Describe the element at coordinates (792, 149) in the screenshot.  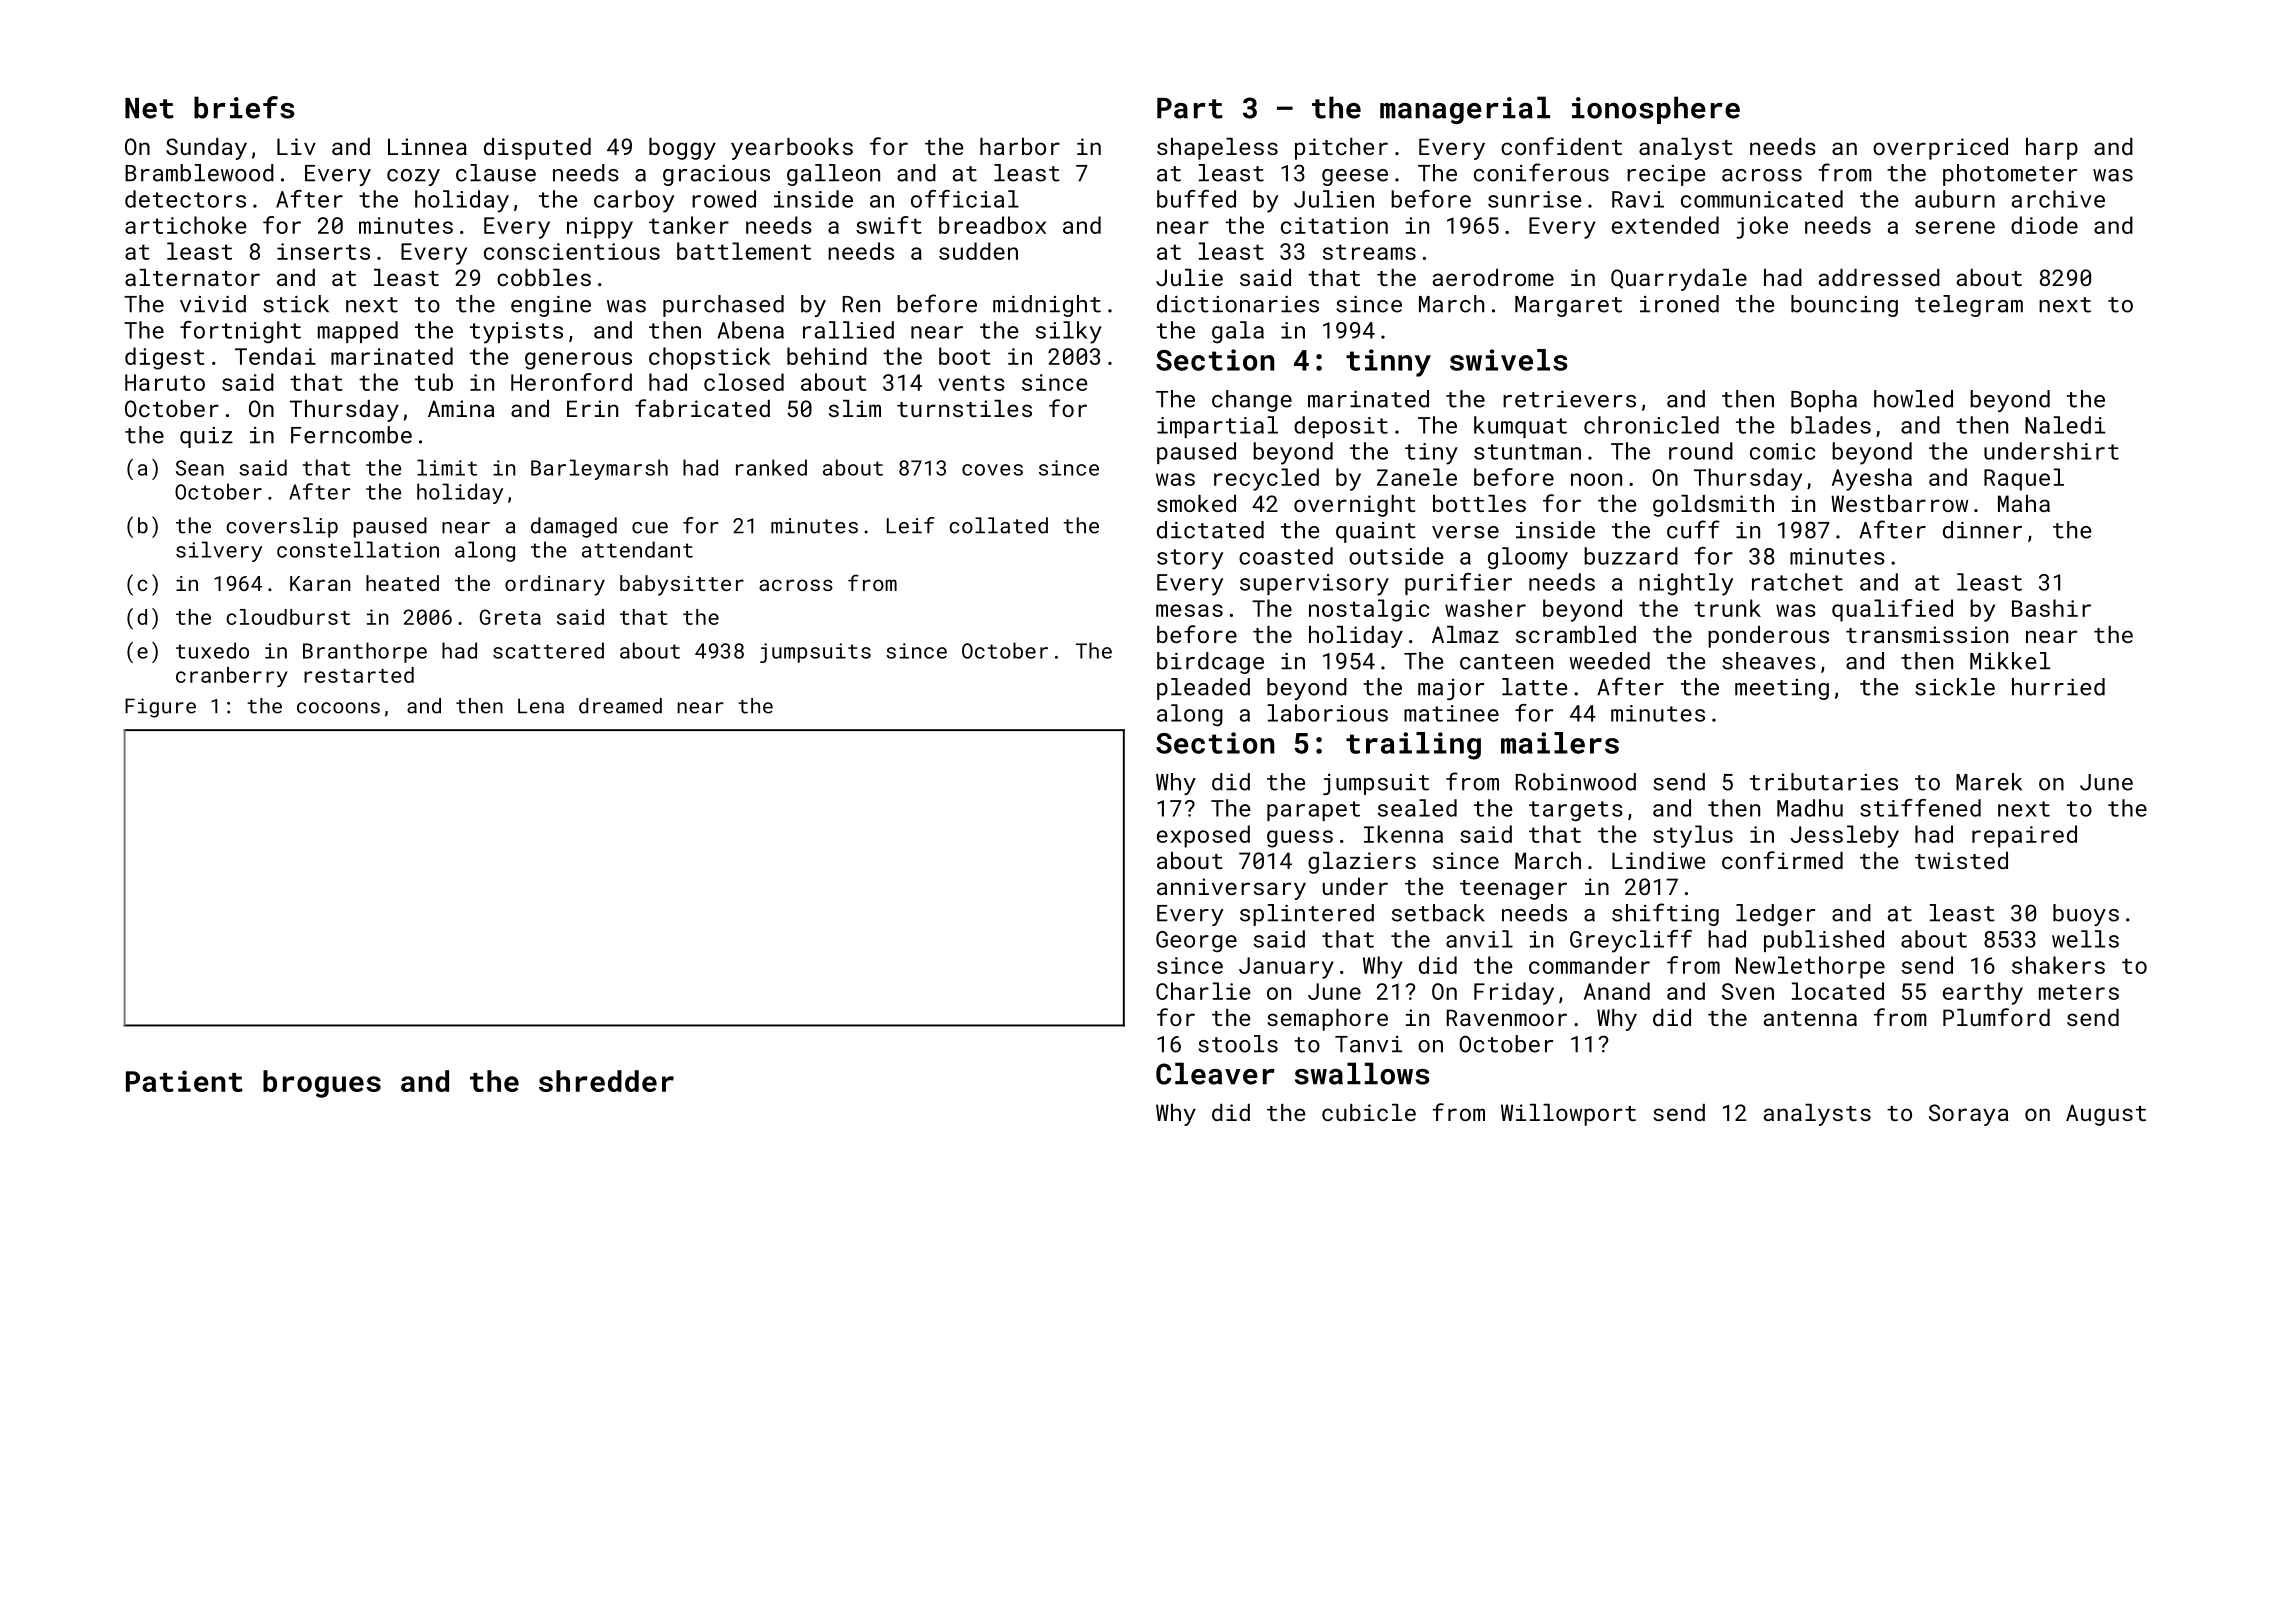
I see `yearbooks` at that location.
